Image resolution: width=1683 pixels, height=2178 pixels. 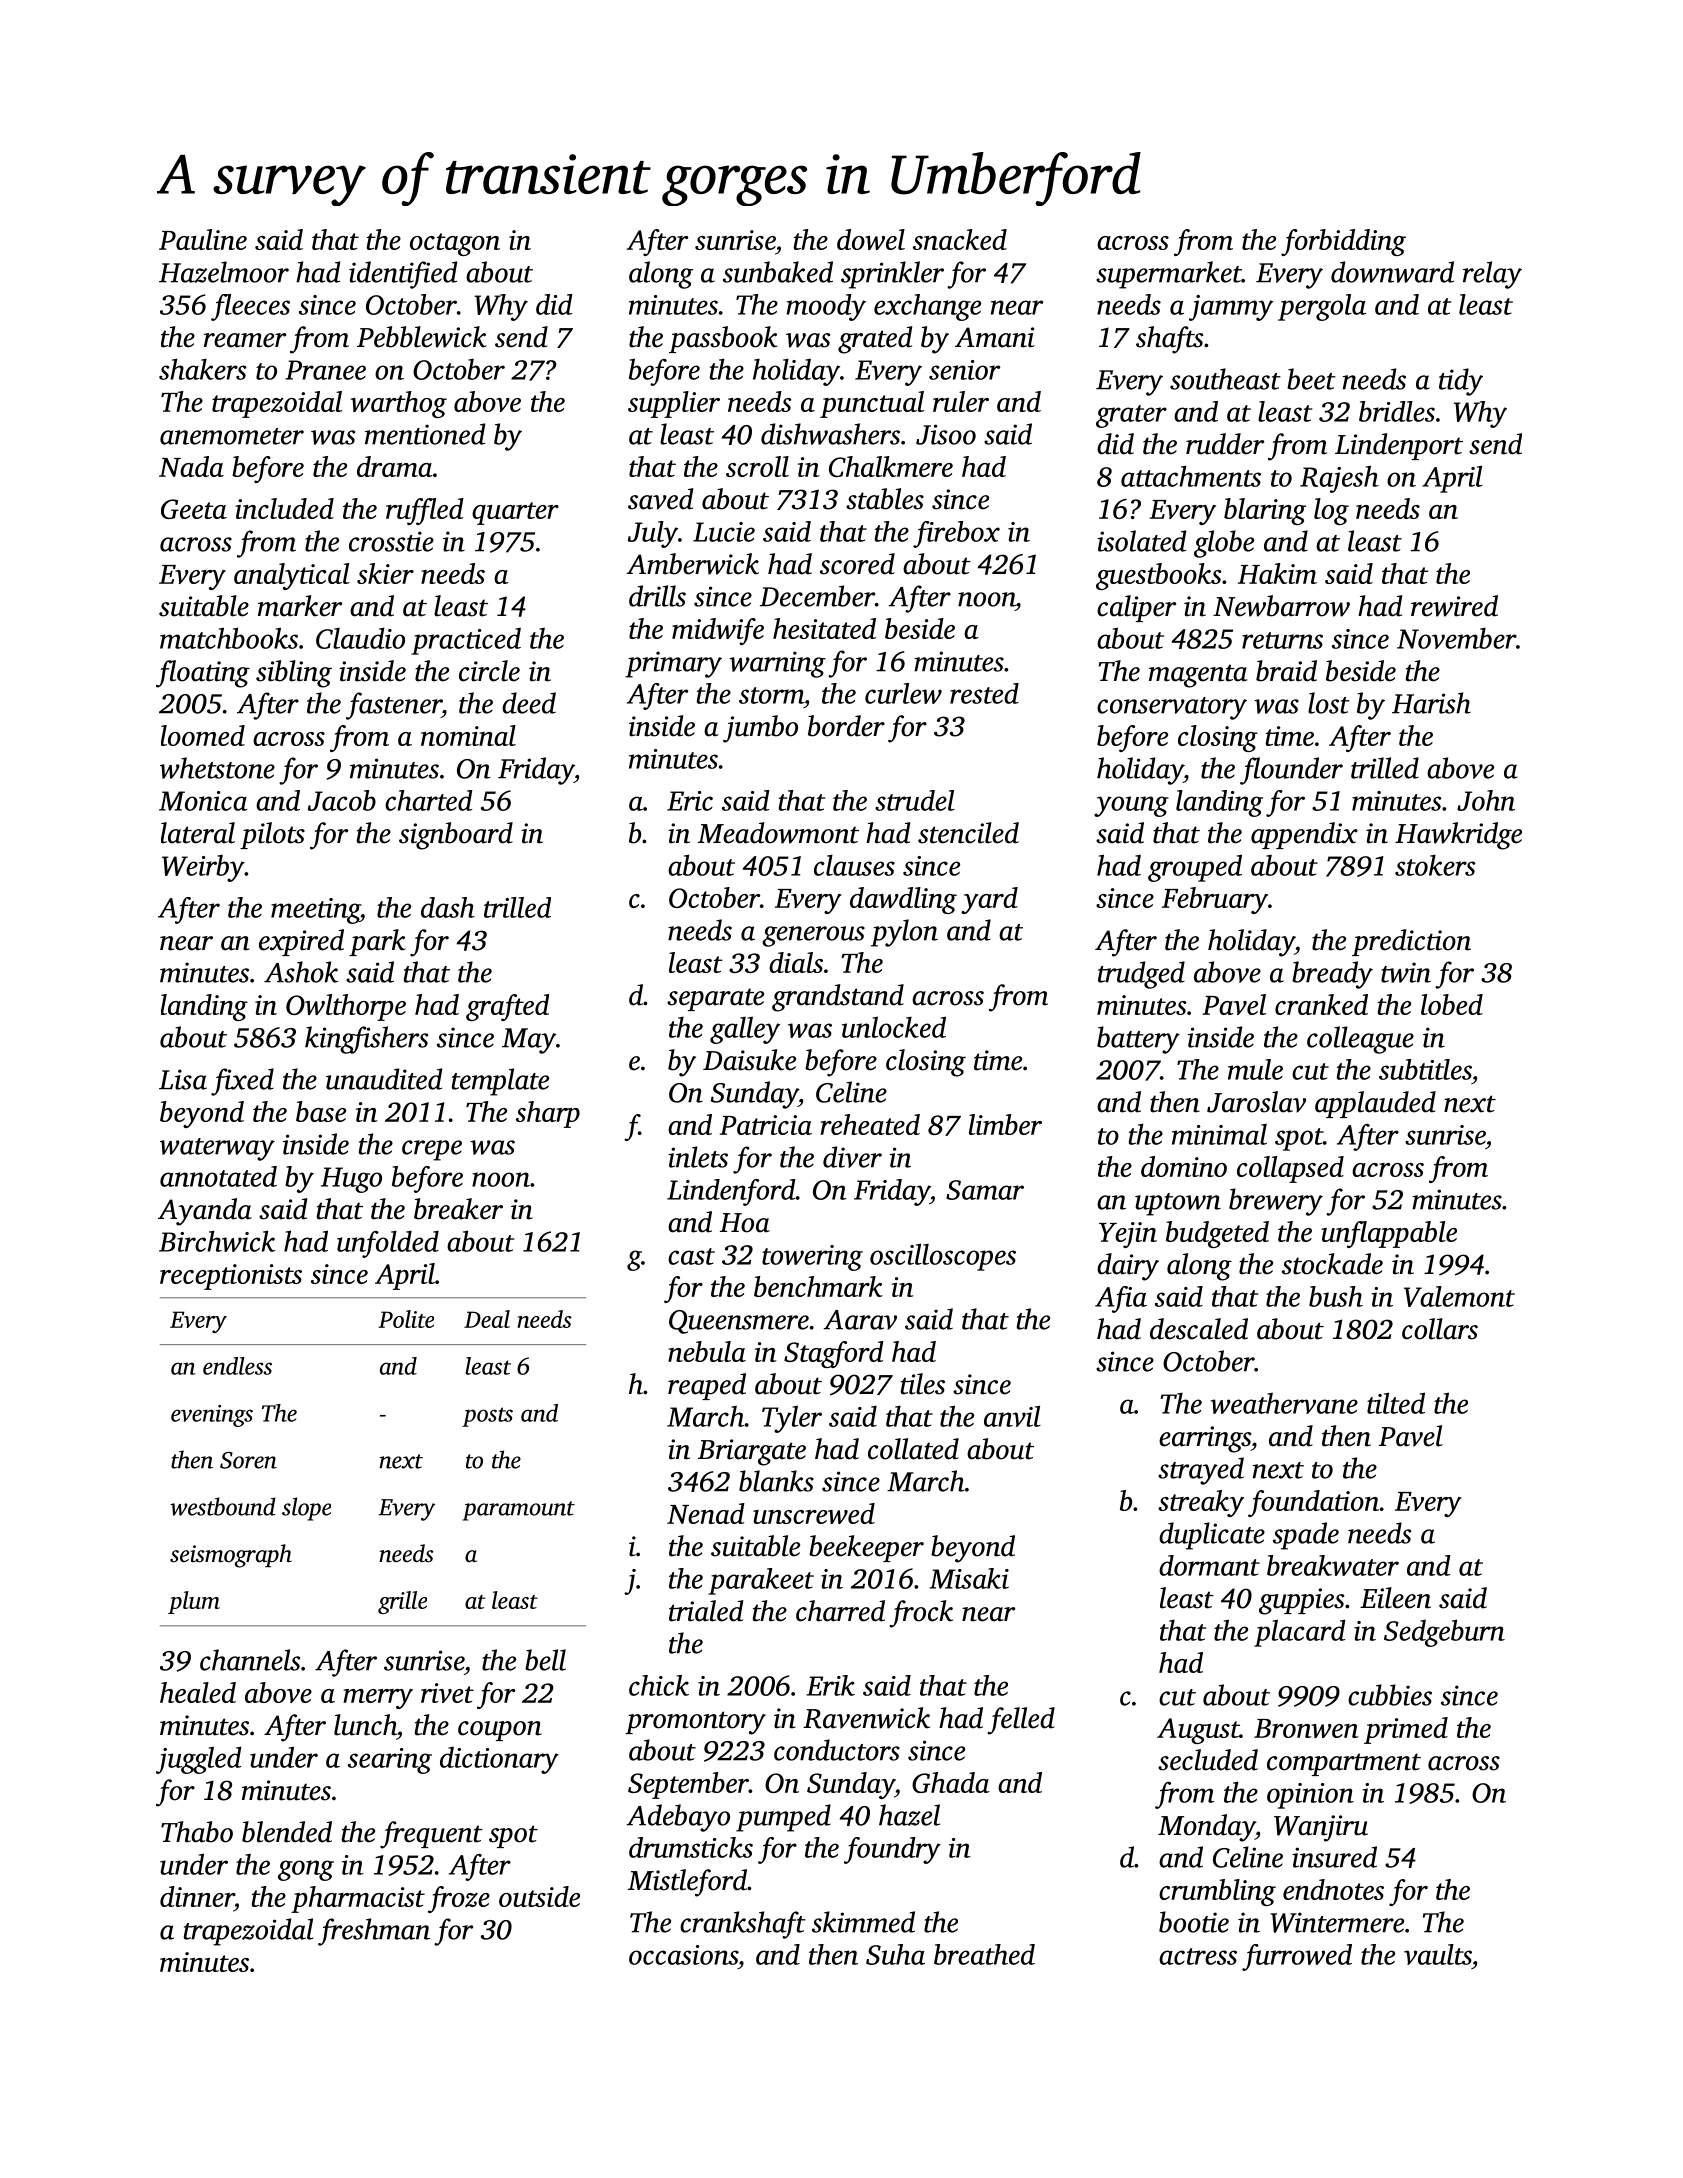 I want to click on jammy, so click(x=1231, y=308).
